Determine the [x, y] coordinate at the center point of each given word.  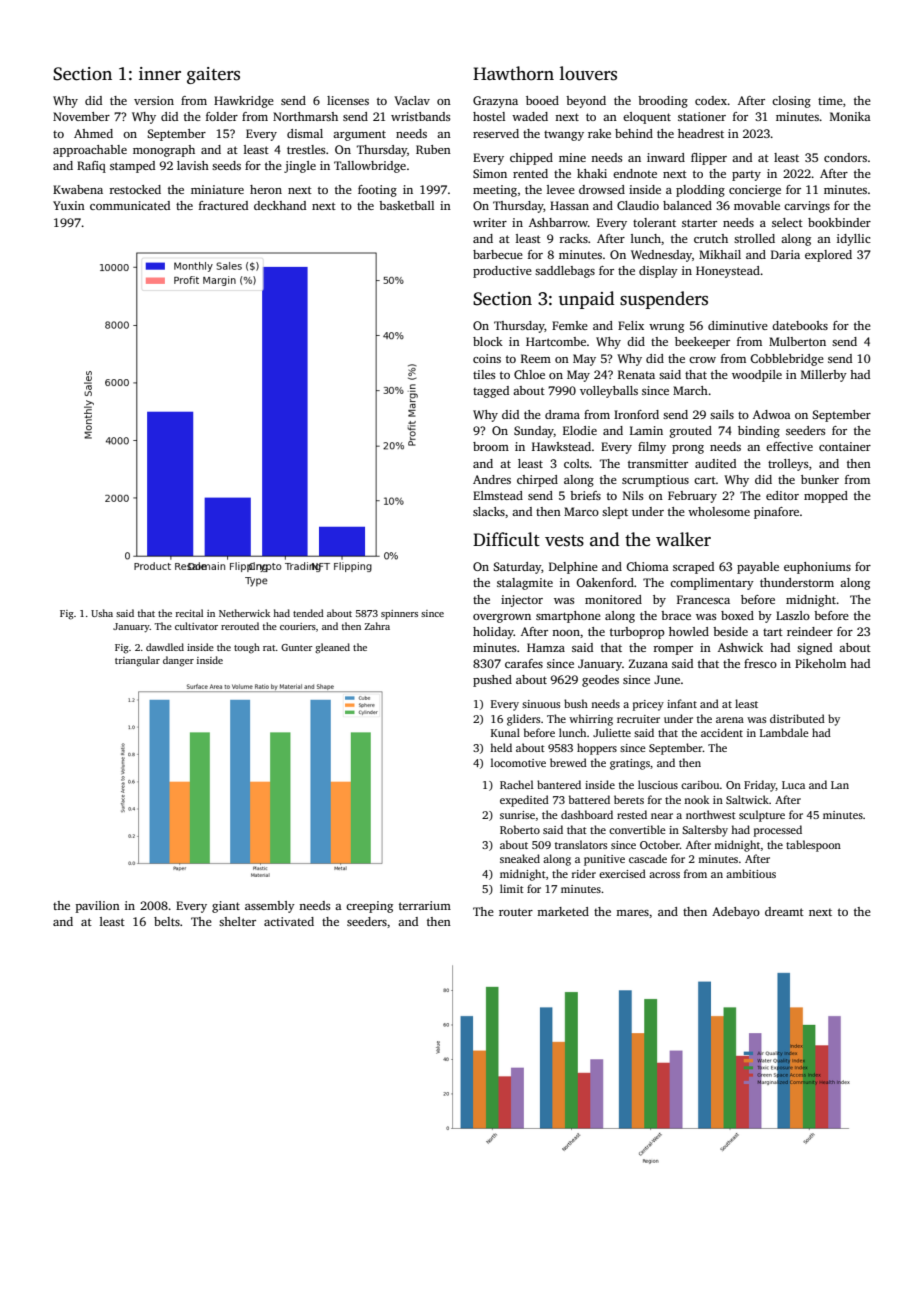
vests [564, 541]
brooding [663, 102]
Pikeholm [820, 663]
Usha [102, 613]
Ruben [433, 149]
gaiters [213, 75]
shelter [237, 921]
